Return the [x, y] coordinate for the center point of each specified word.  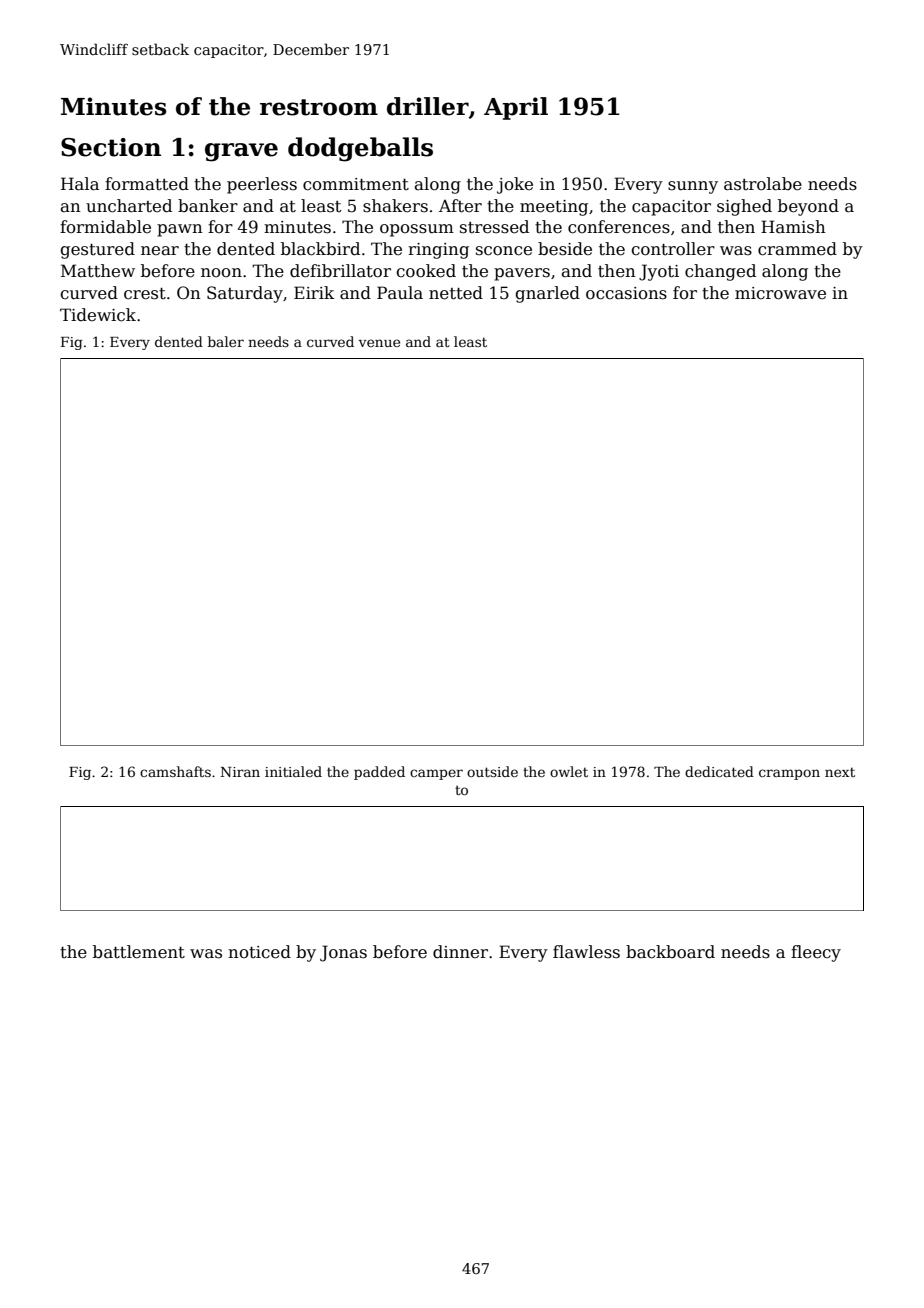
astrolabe [763, 184]
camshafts [175, 771]
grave [241, 152]
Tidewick [98, 315]
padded [379, 773]
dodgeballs [360, 149]
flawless [586, 952]
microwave [780, 293]
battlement [139, 952]
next [840, 772]
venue [379, 343]
